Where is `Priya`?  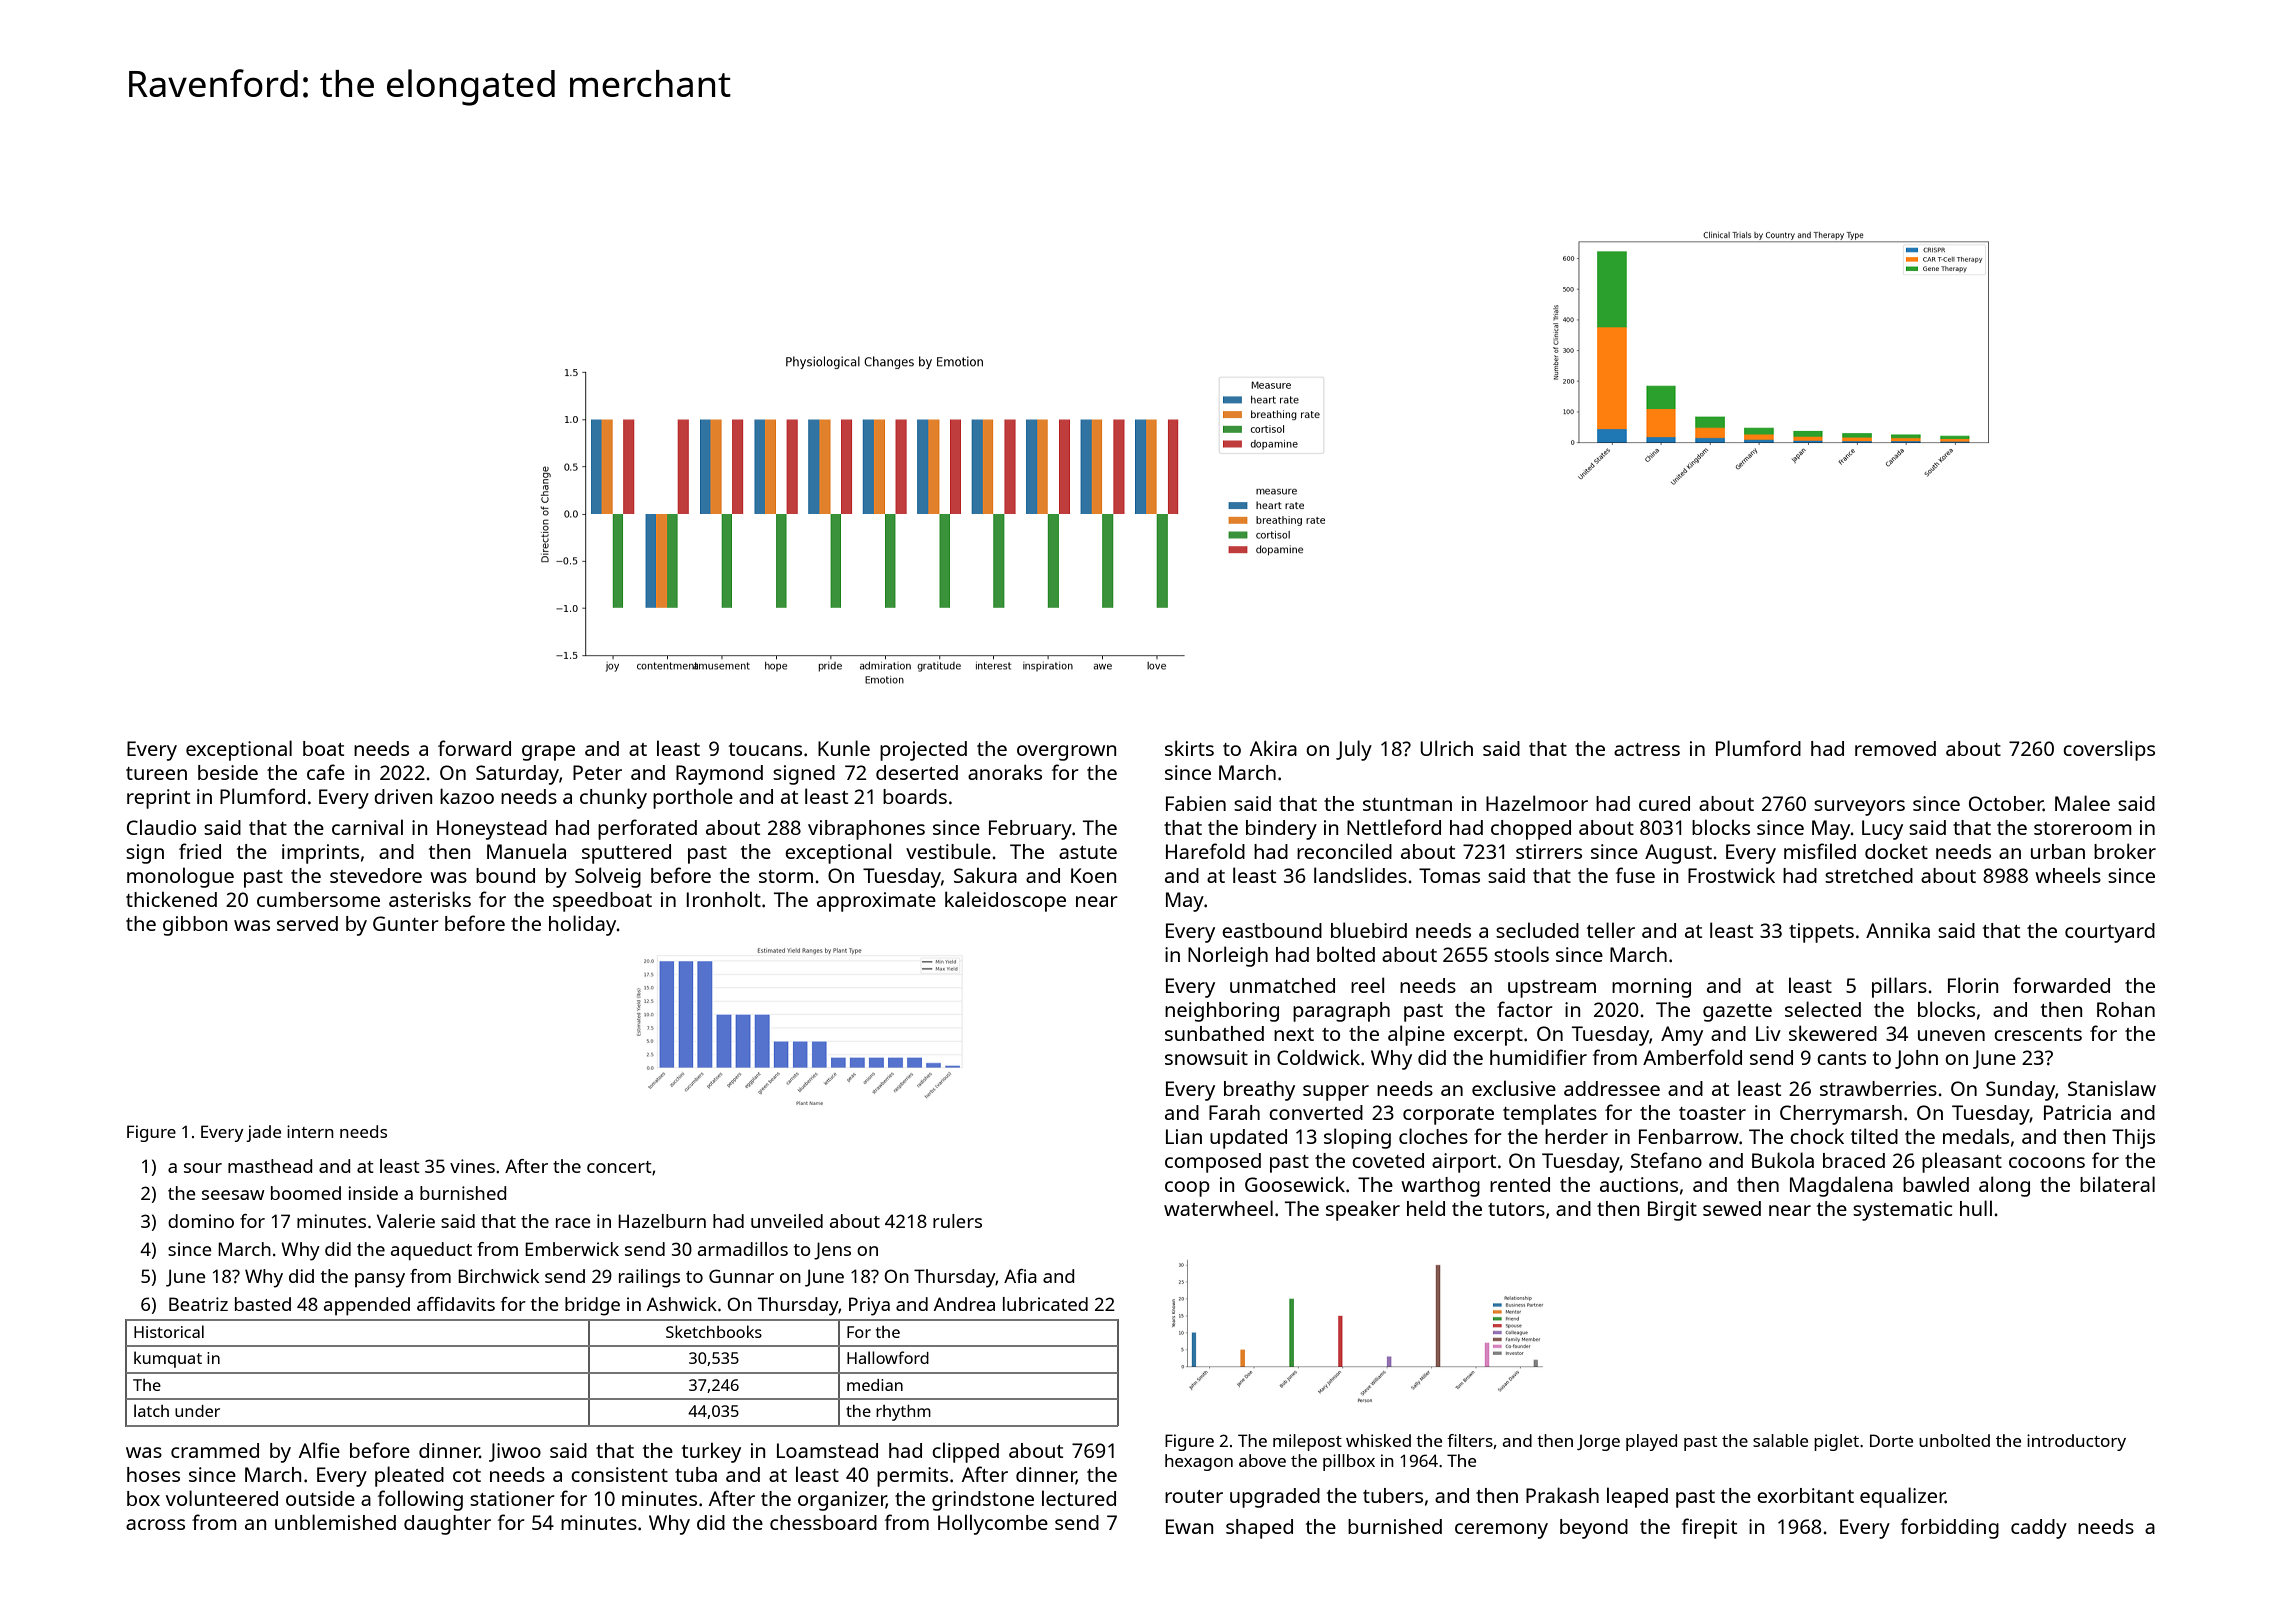
Priya is located at coordinates (869, 1306).
